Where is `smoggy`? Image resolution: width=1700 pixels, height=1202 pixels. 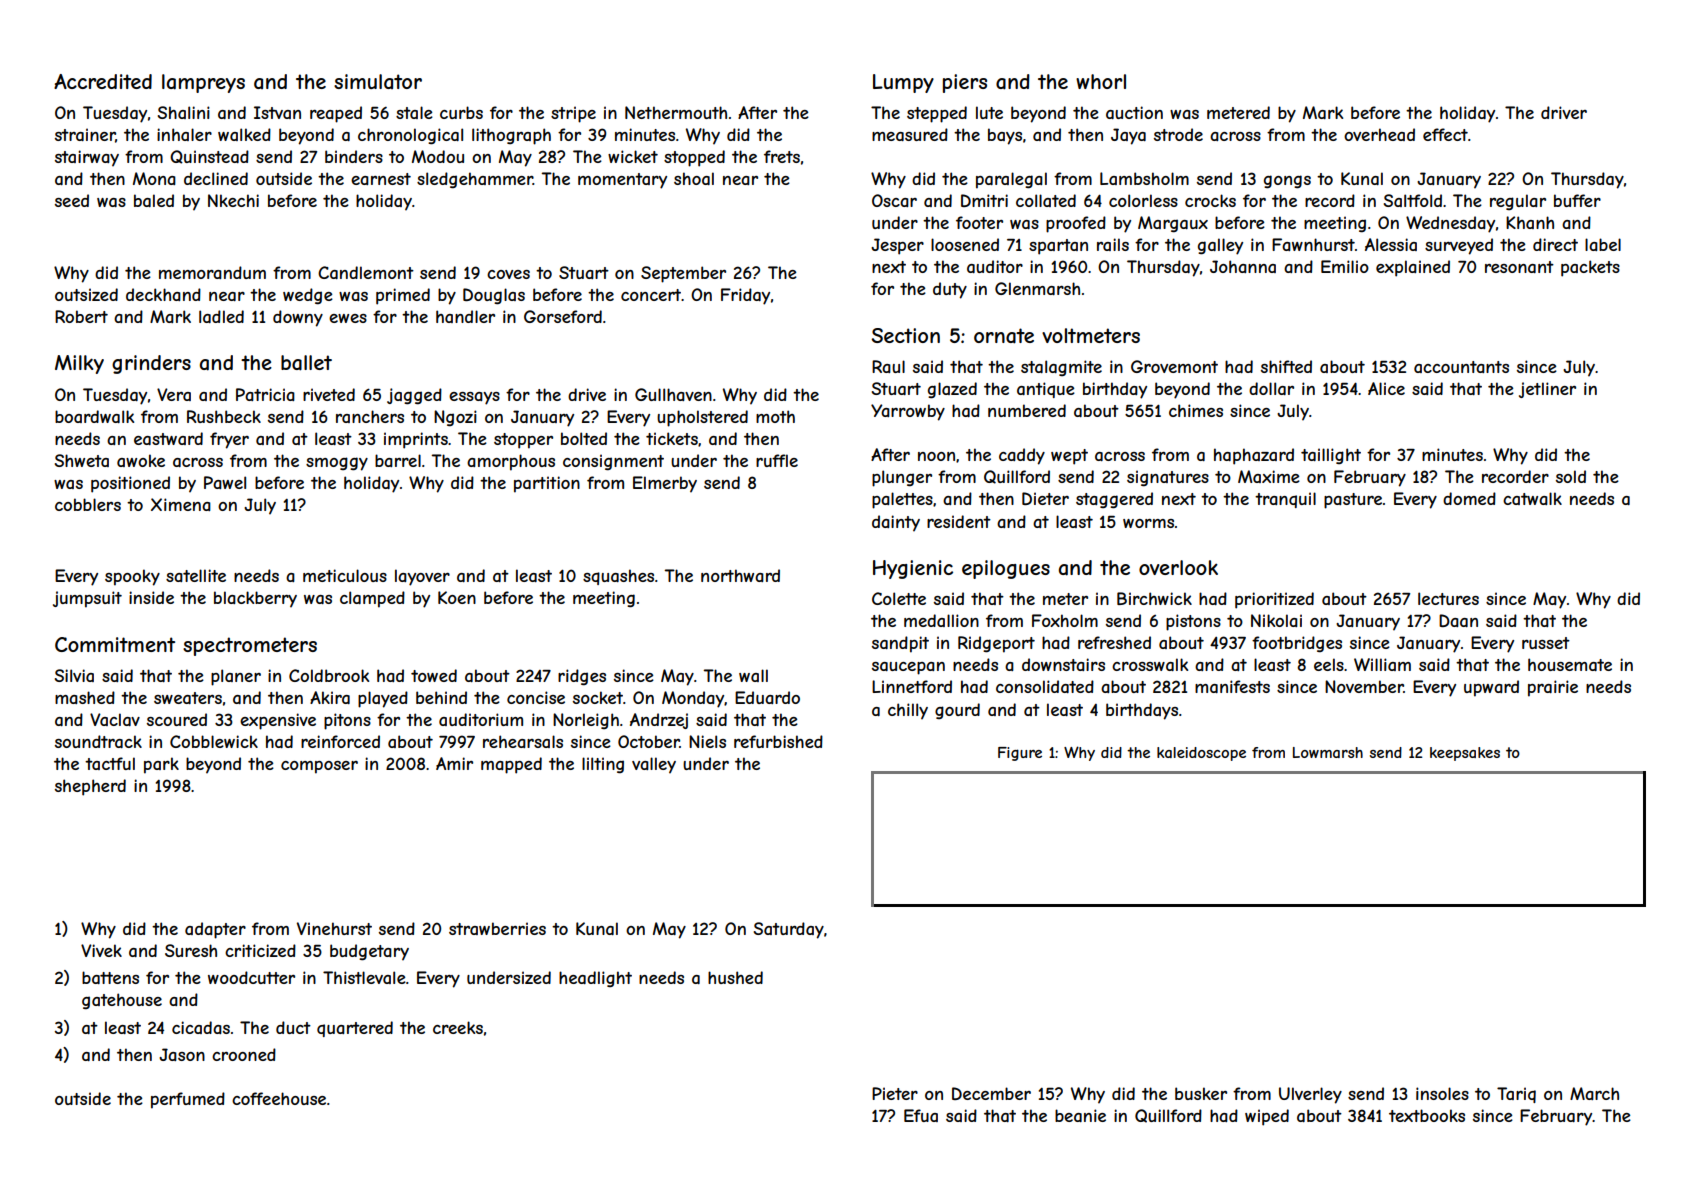
smoggy is located at coordinates (337, 464).
